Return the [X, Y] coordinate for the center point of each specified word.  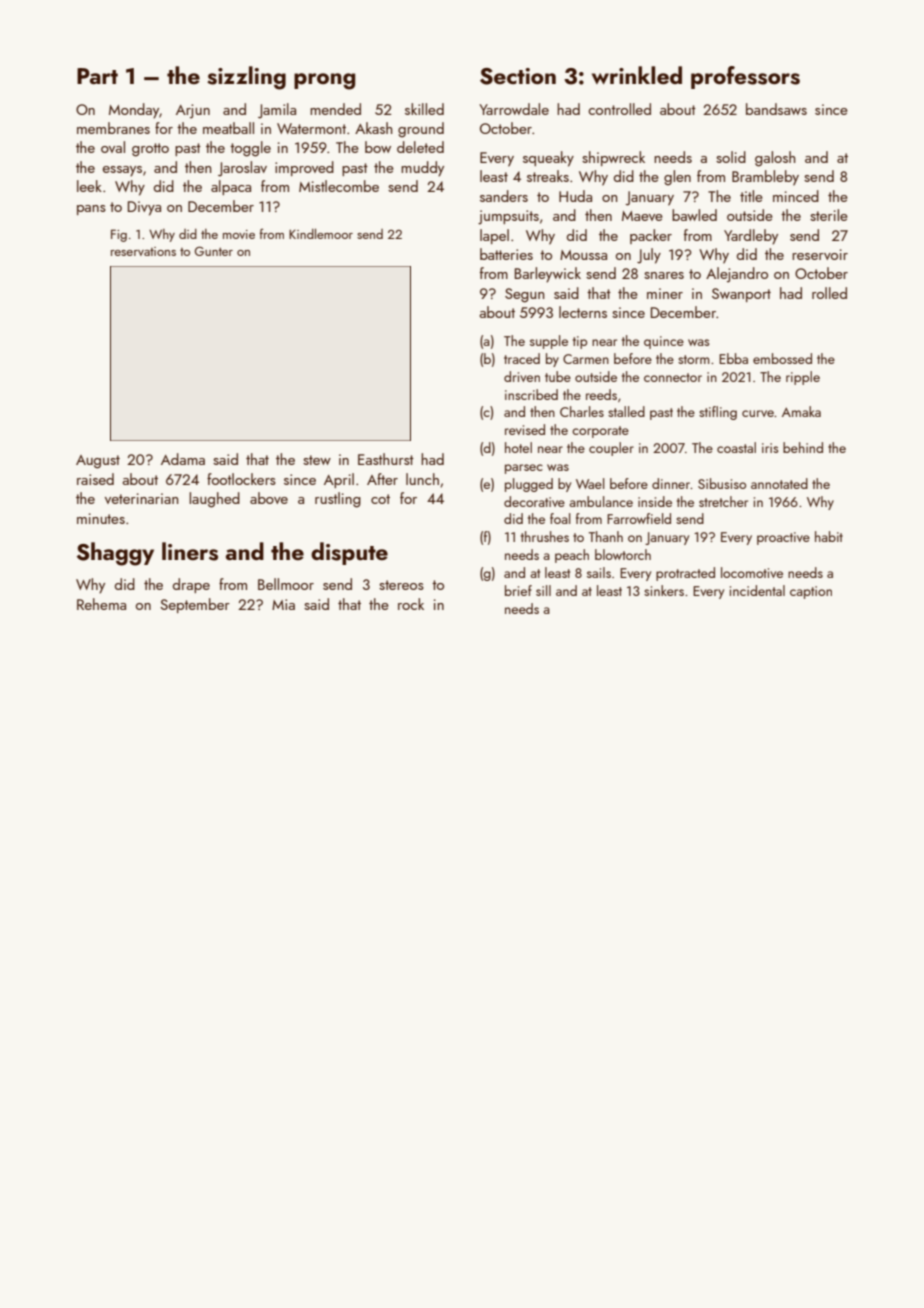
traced [522, 358]
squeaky [548, 159]
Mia [283, 604]
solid [731, 157]
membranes [113, 128]
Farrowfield [639, 518]
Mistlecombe [339, 186]
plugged [529, 485]
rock [411, 604]
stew [317, 460]
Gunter [214, 251]
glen [677, 178]
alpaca [231, 187]
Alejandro [737, 275]
